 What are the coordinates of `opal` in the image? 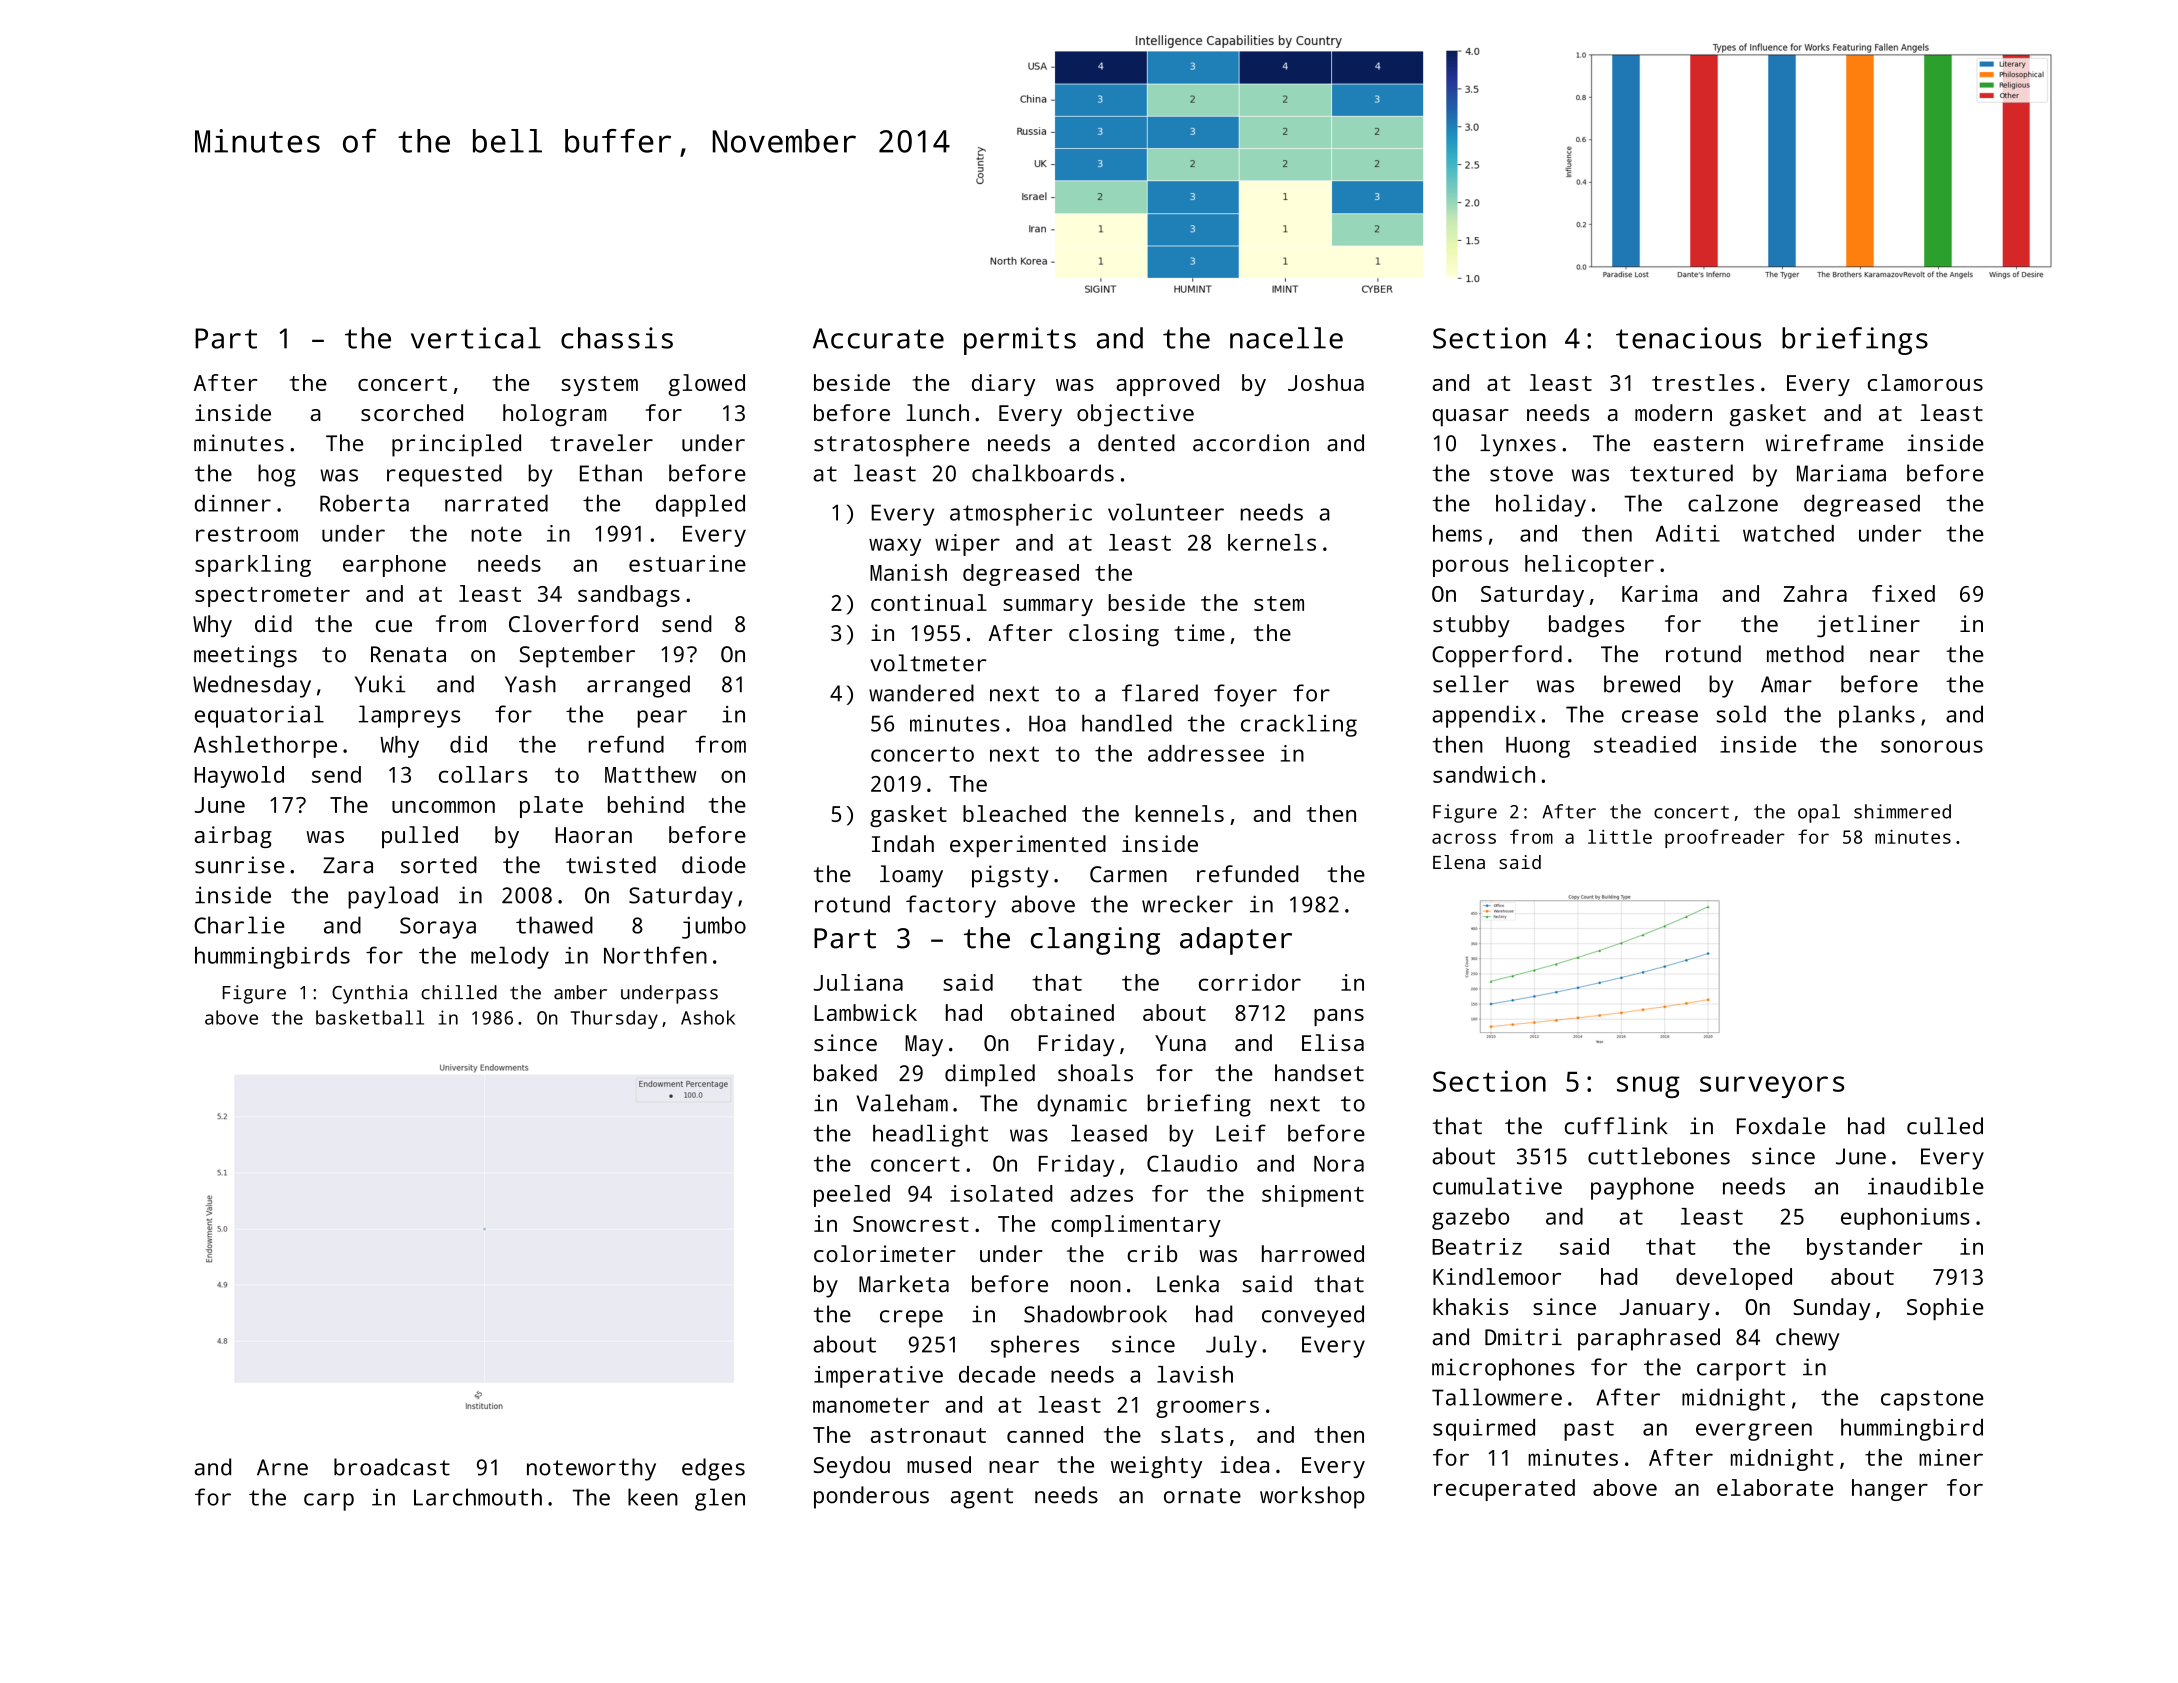 It's located at (1819, 813).
